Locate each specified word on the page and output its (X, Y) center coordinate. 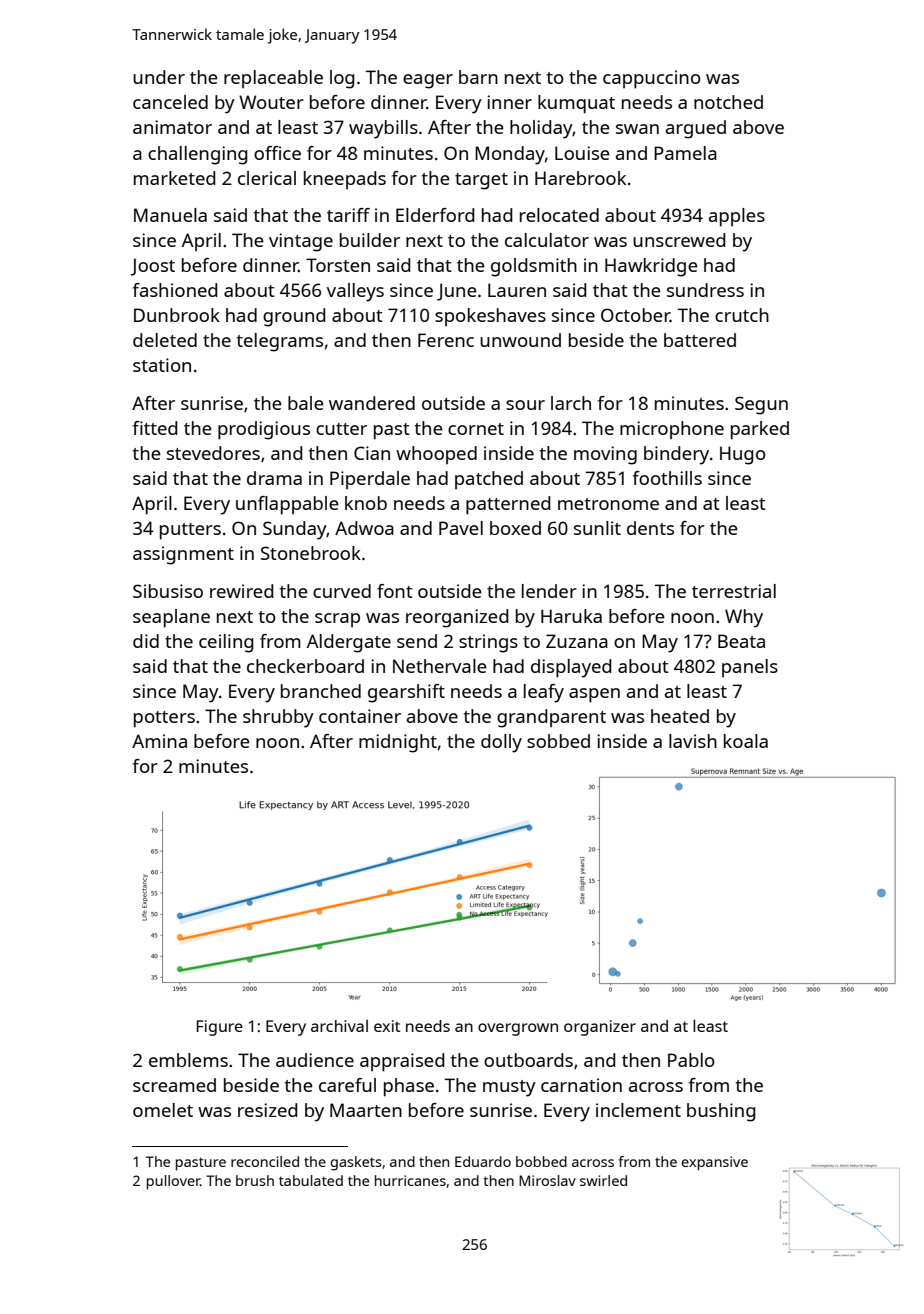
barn (478, 77)
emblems (188, 1060)
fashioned (175, 290)
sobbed (558, 741)
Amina (159, 741)
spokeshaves (490, 317)
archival (339, 1026)
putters (190, 531)
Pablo (691, 1060)
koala (746, 741)
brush (255, 1180)
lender (549, 591)
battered (700, 340)
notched (728, 102)
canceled (170, 102)
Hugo (743, 455)
